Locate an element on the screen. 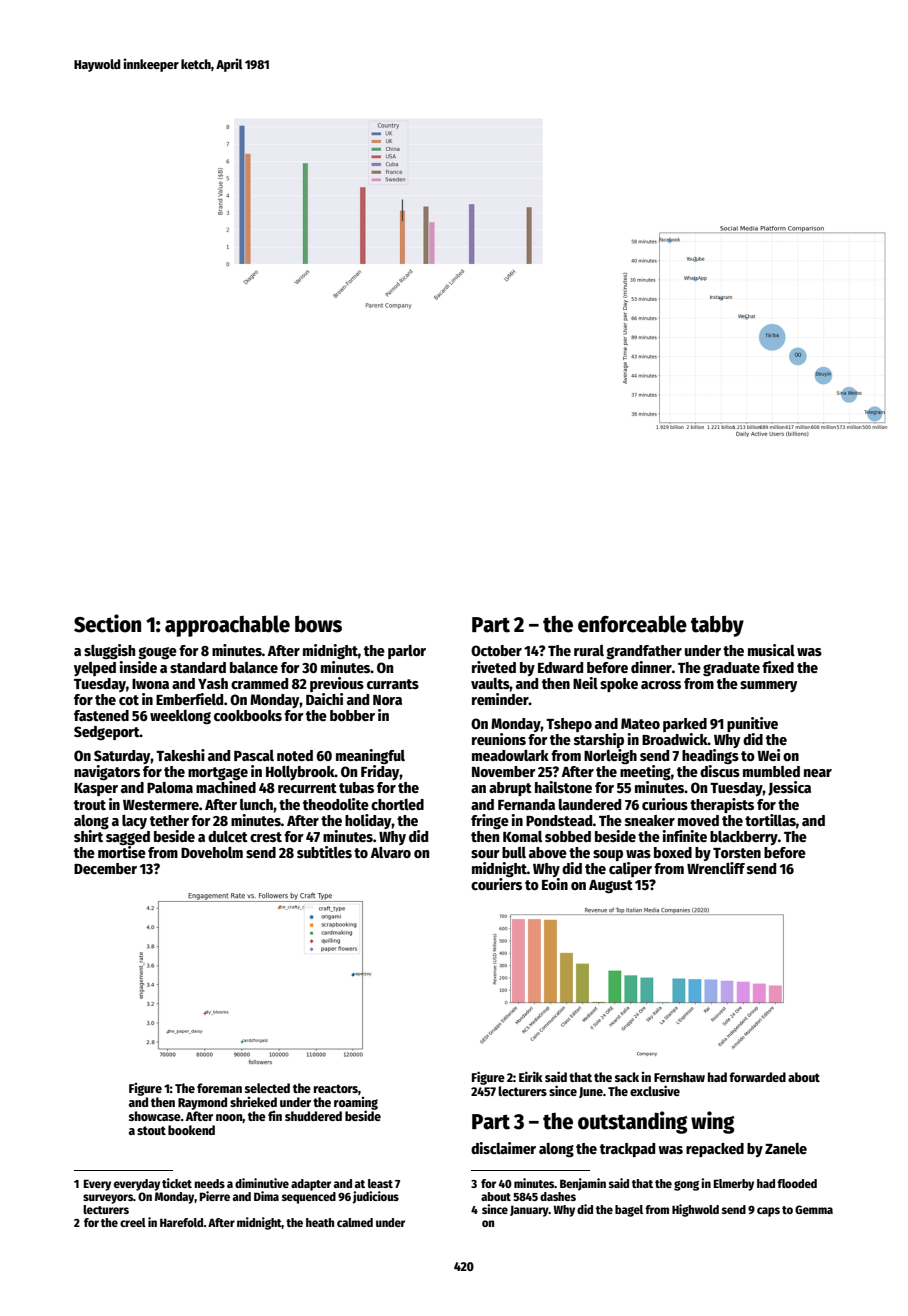 The image size is (908, 1316). bows is located at coordinates (318, 624).
